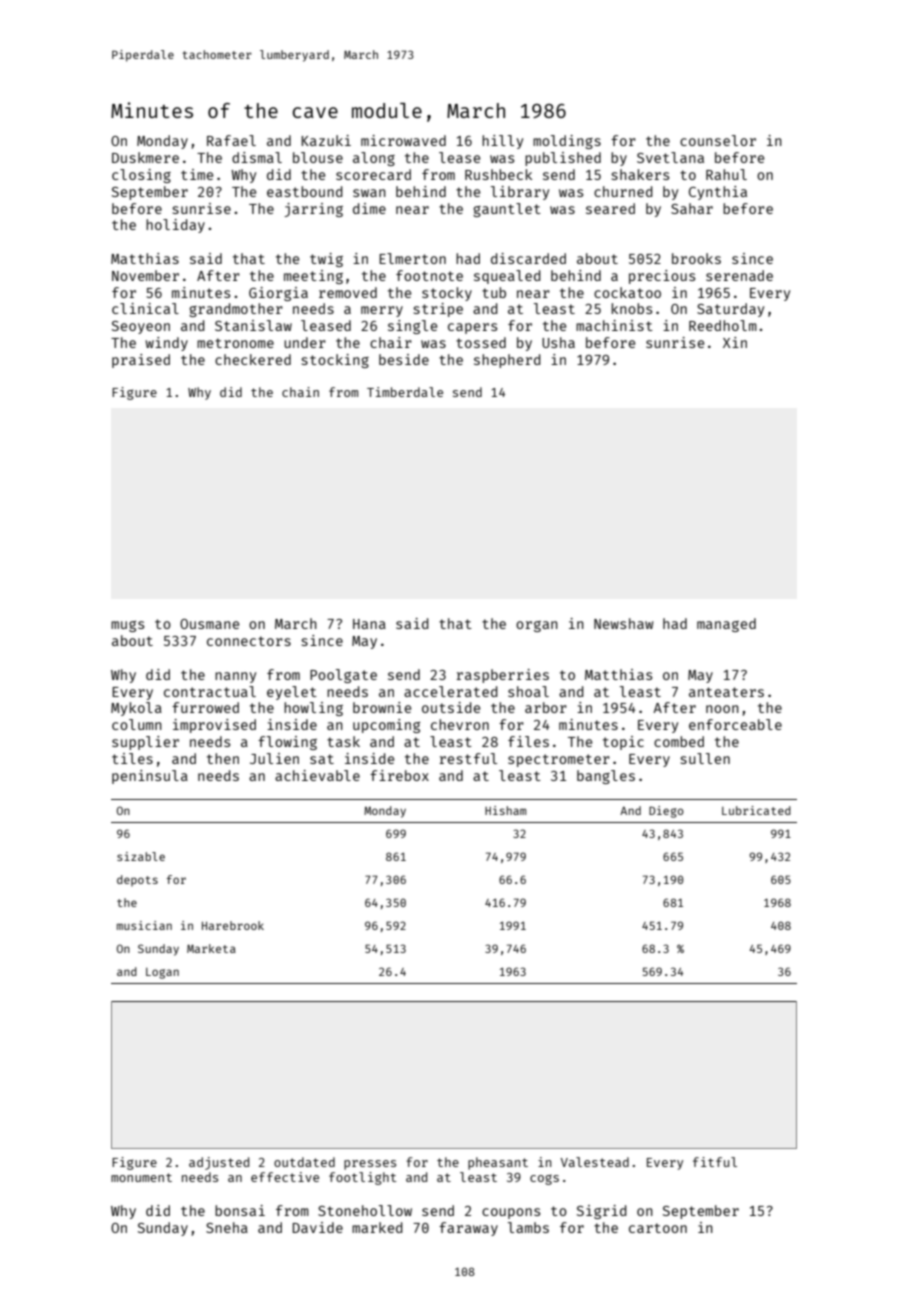 Image resolution: width=908 pixels, height=1316 pixels. Describe the element at coordinates (528, 258) in the screenshot. I see `discarded` at that location.
